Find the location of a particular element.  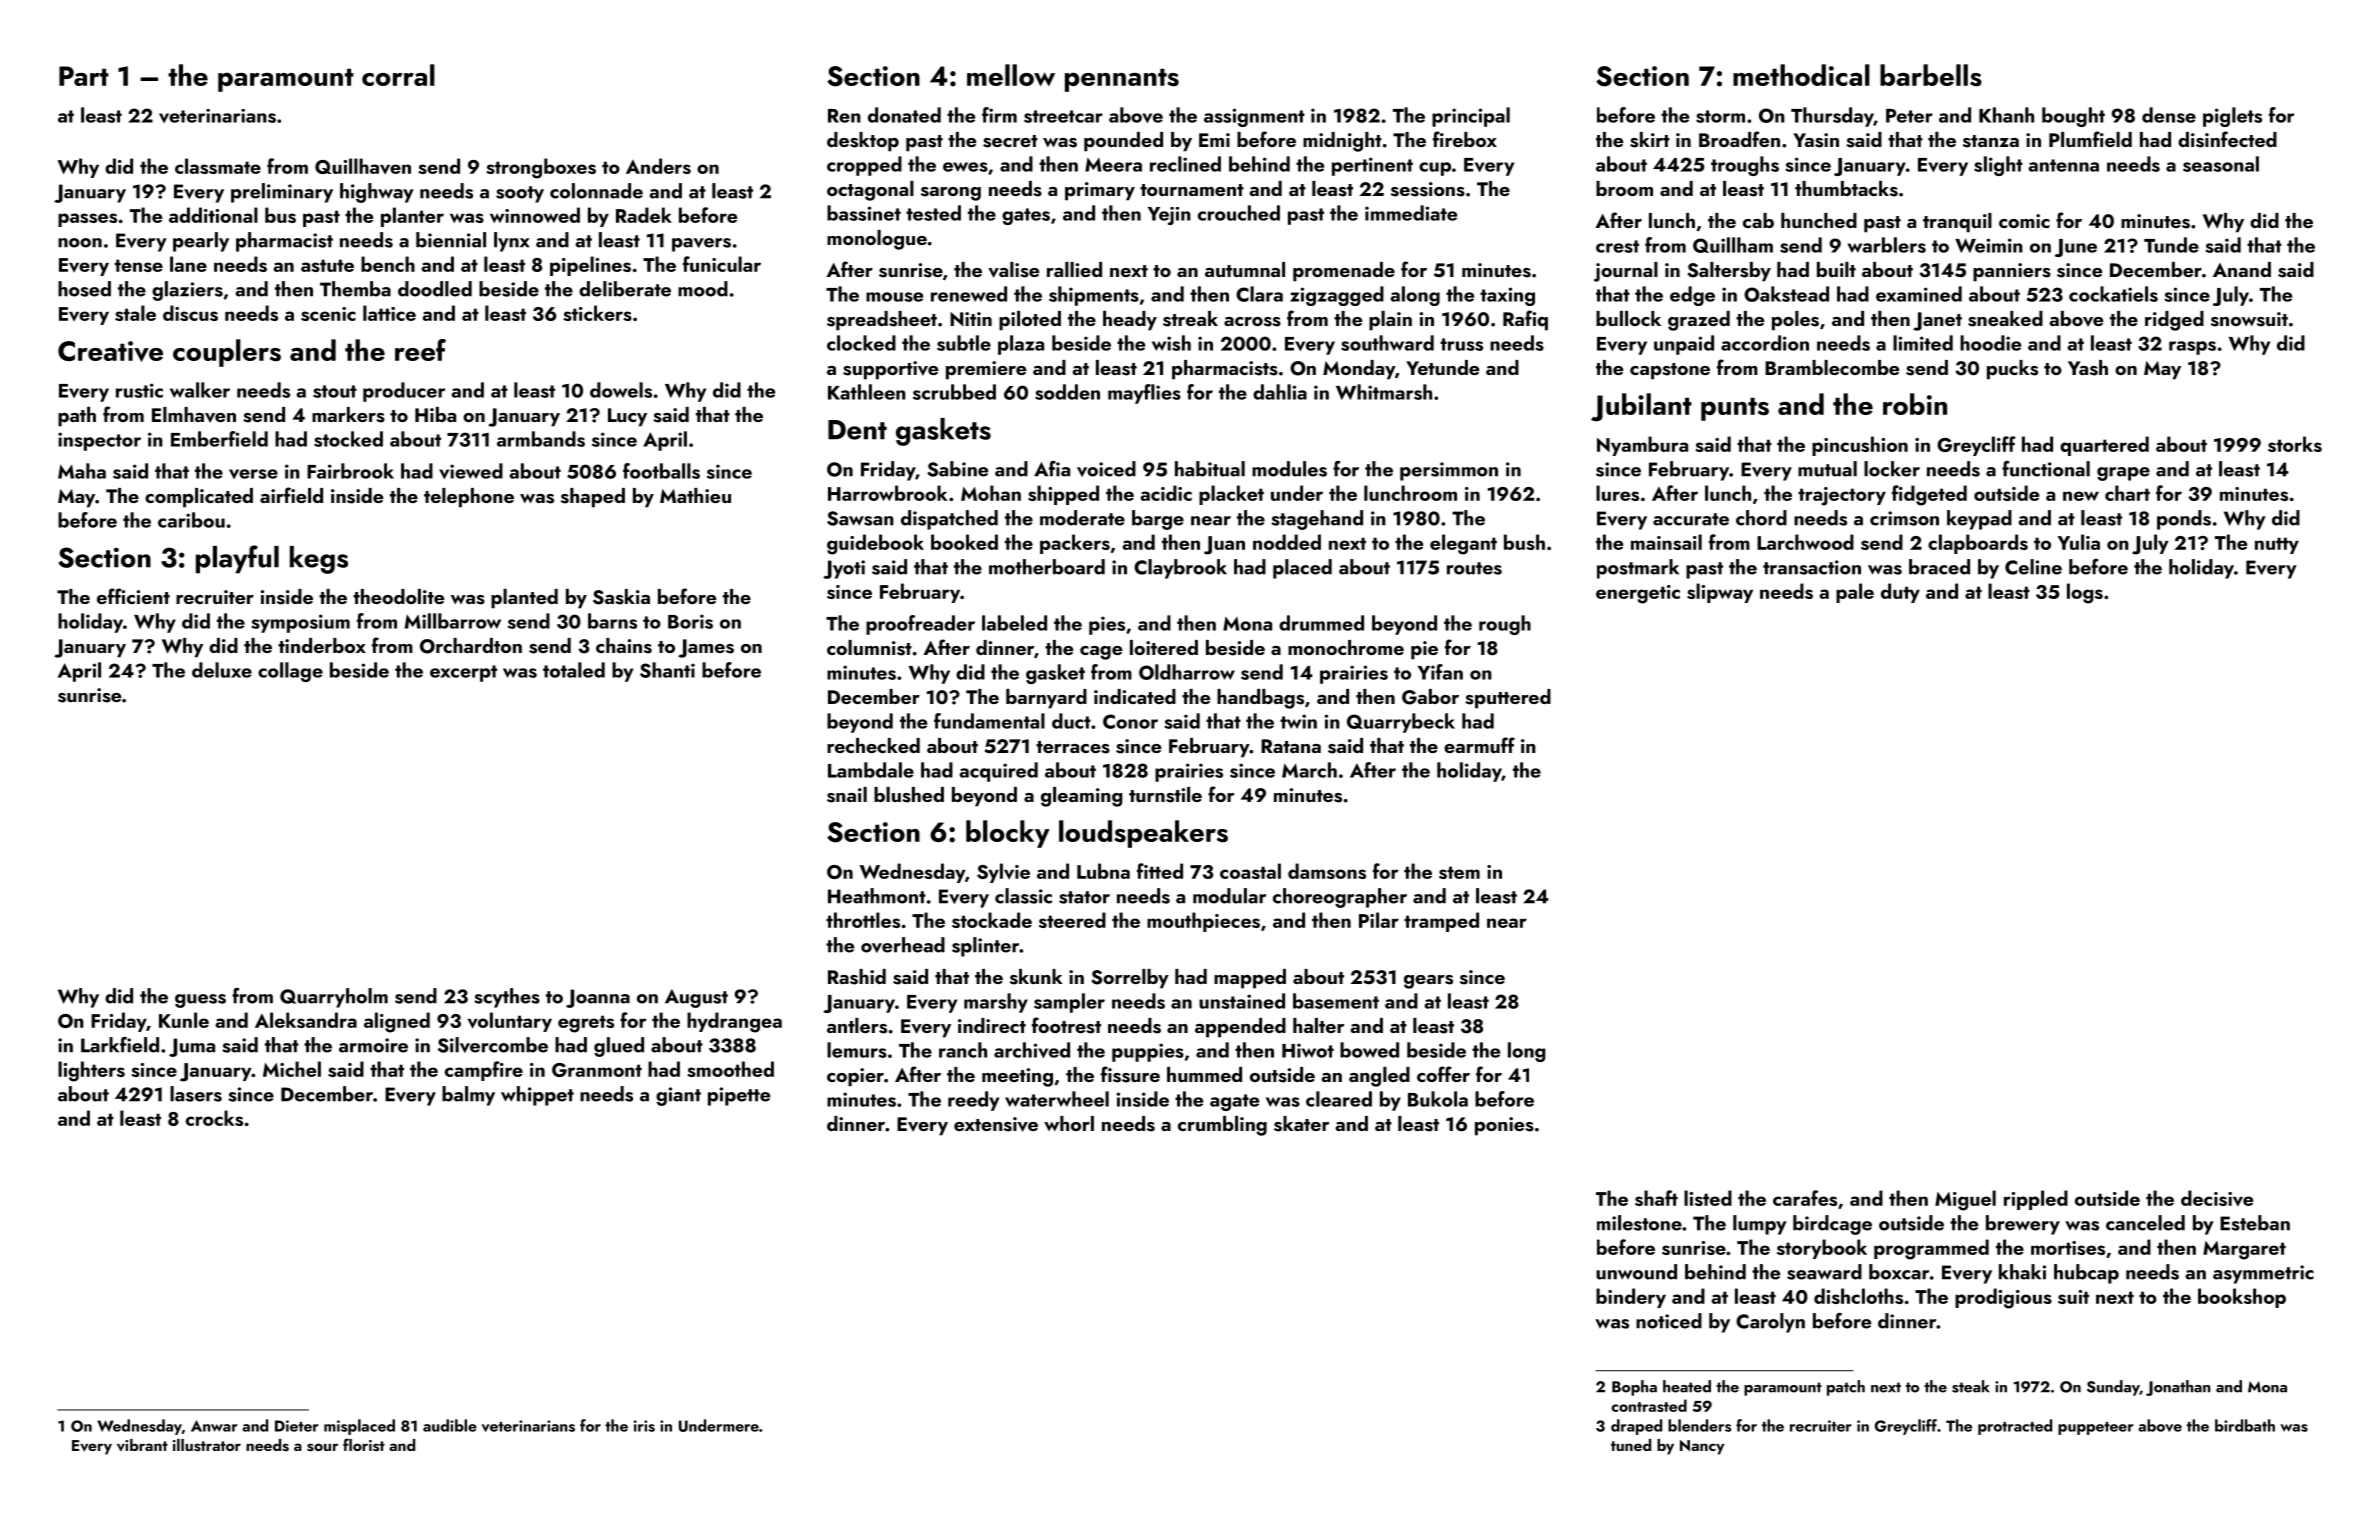

loitered is located at coordinates (1164, 647).
